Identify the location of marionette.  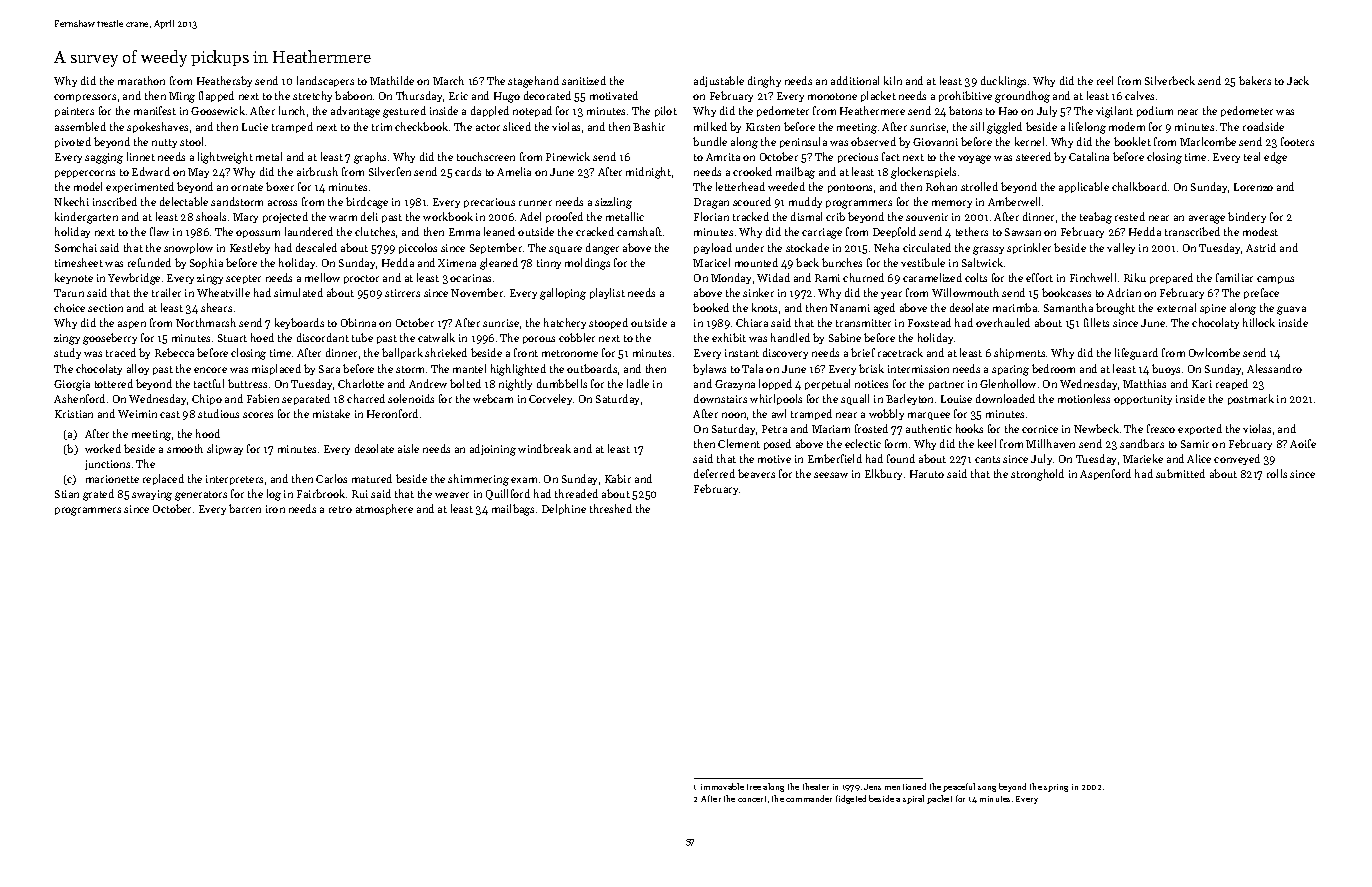
(112, 479).
